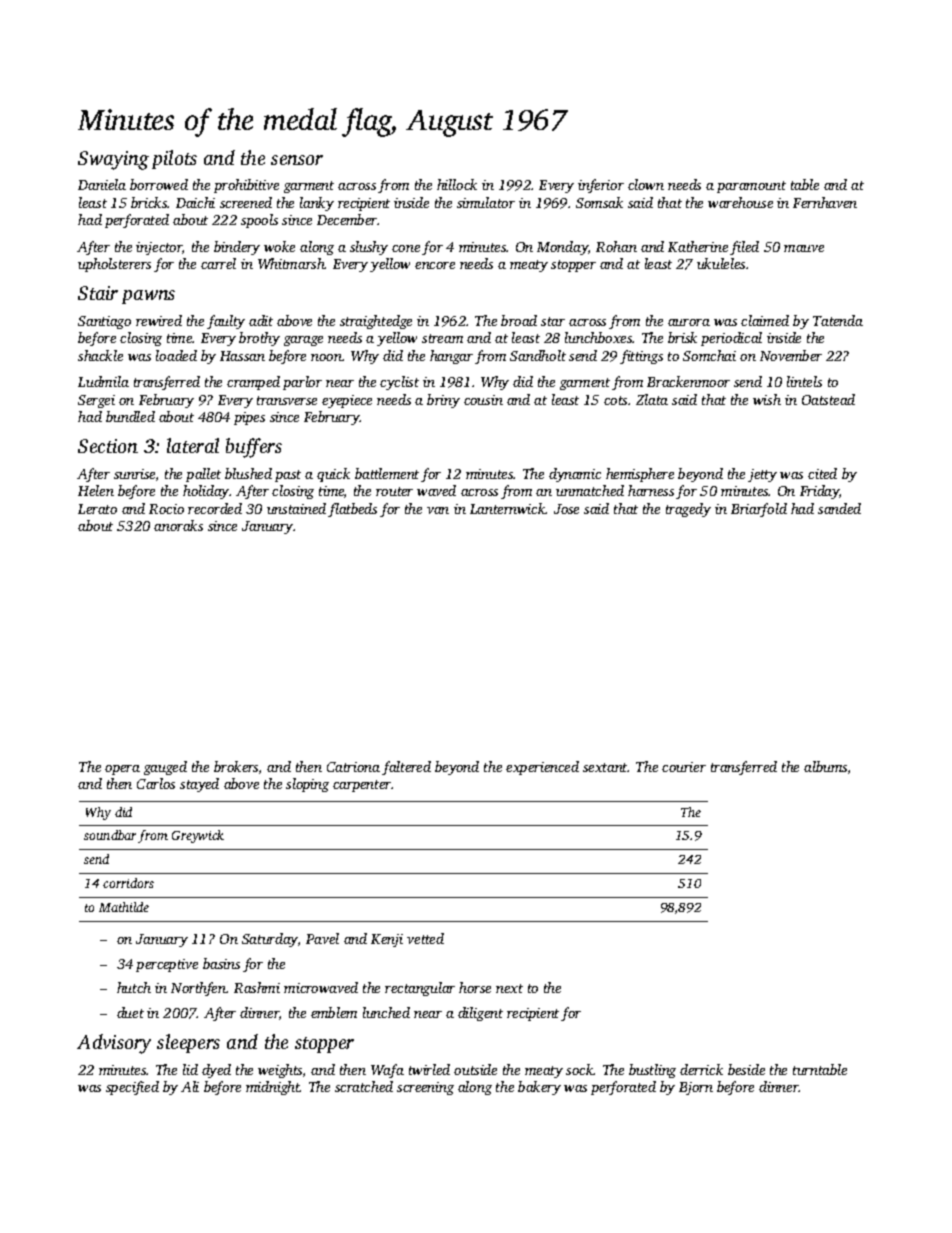  I want to click on inferior, so click(601, 186).
